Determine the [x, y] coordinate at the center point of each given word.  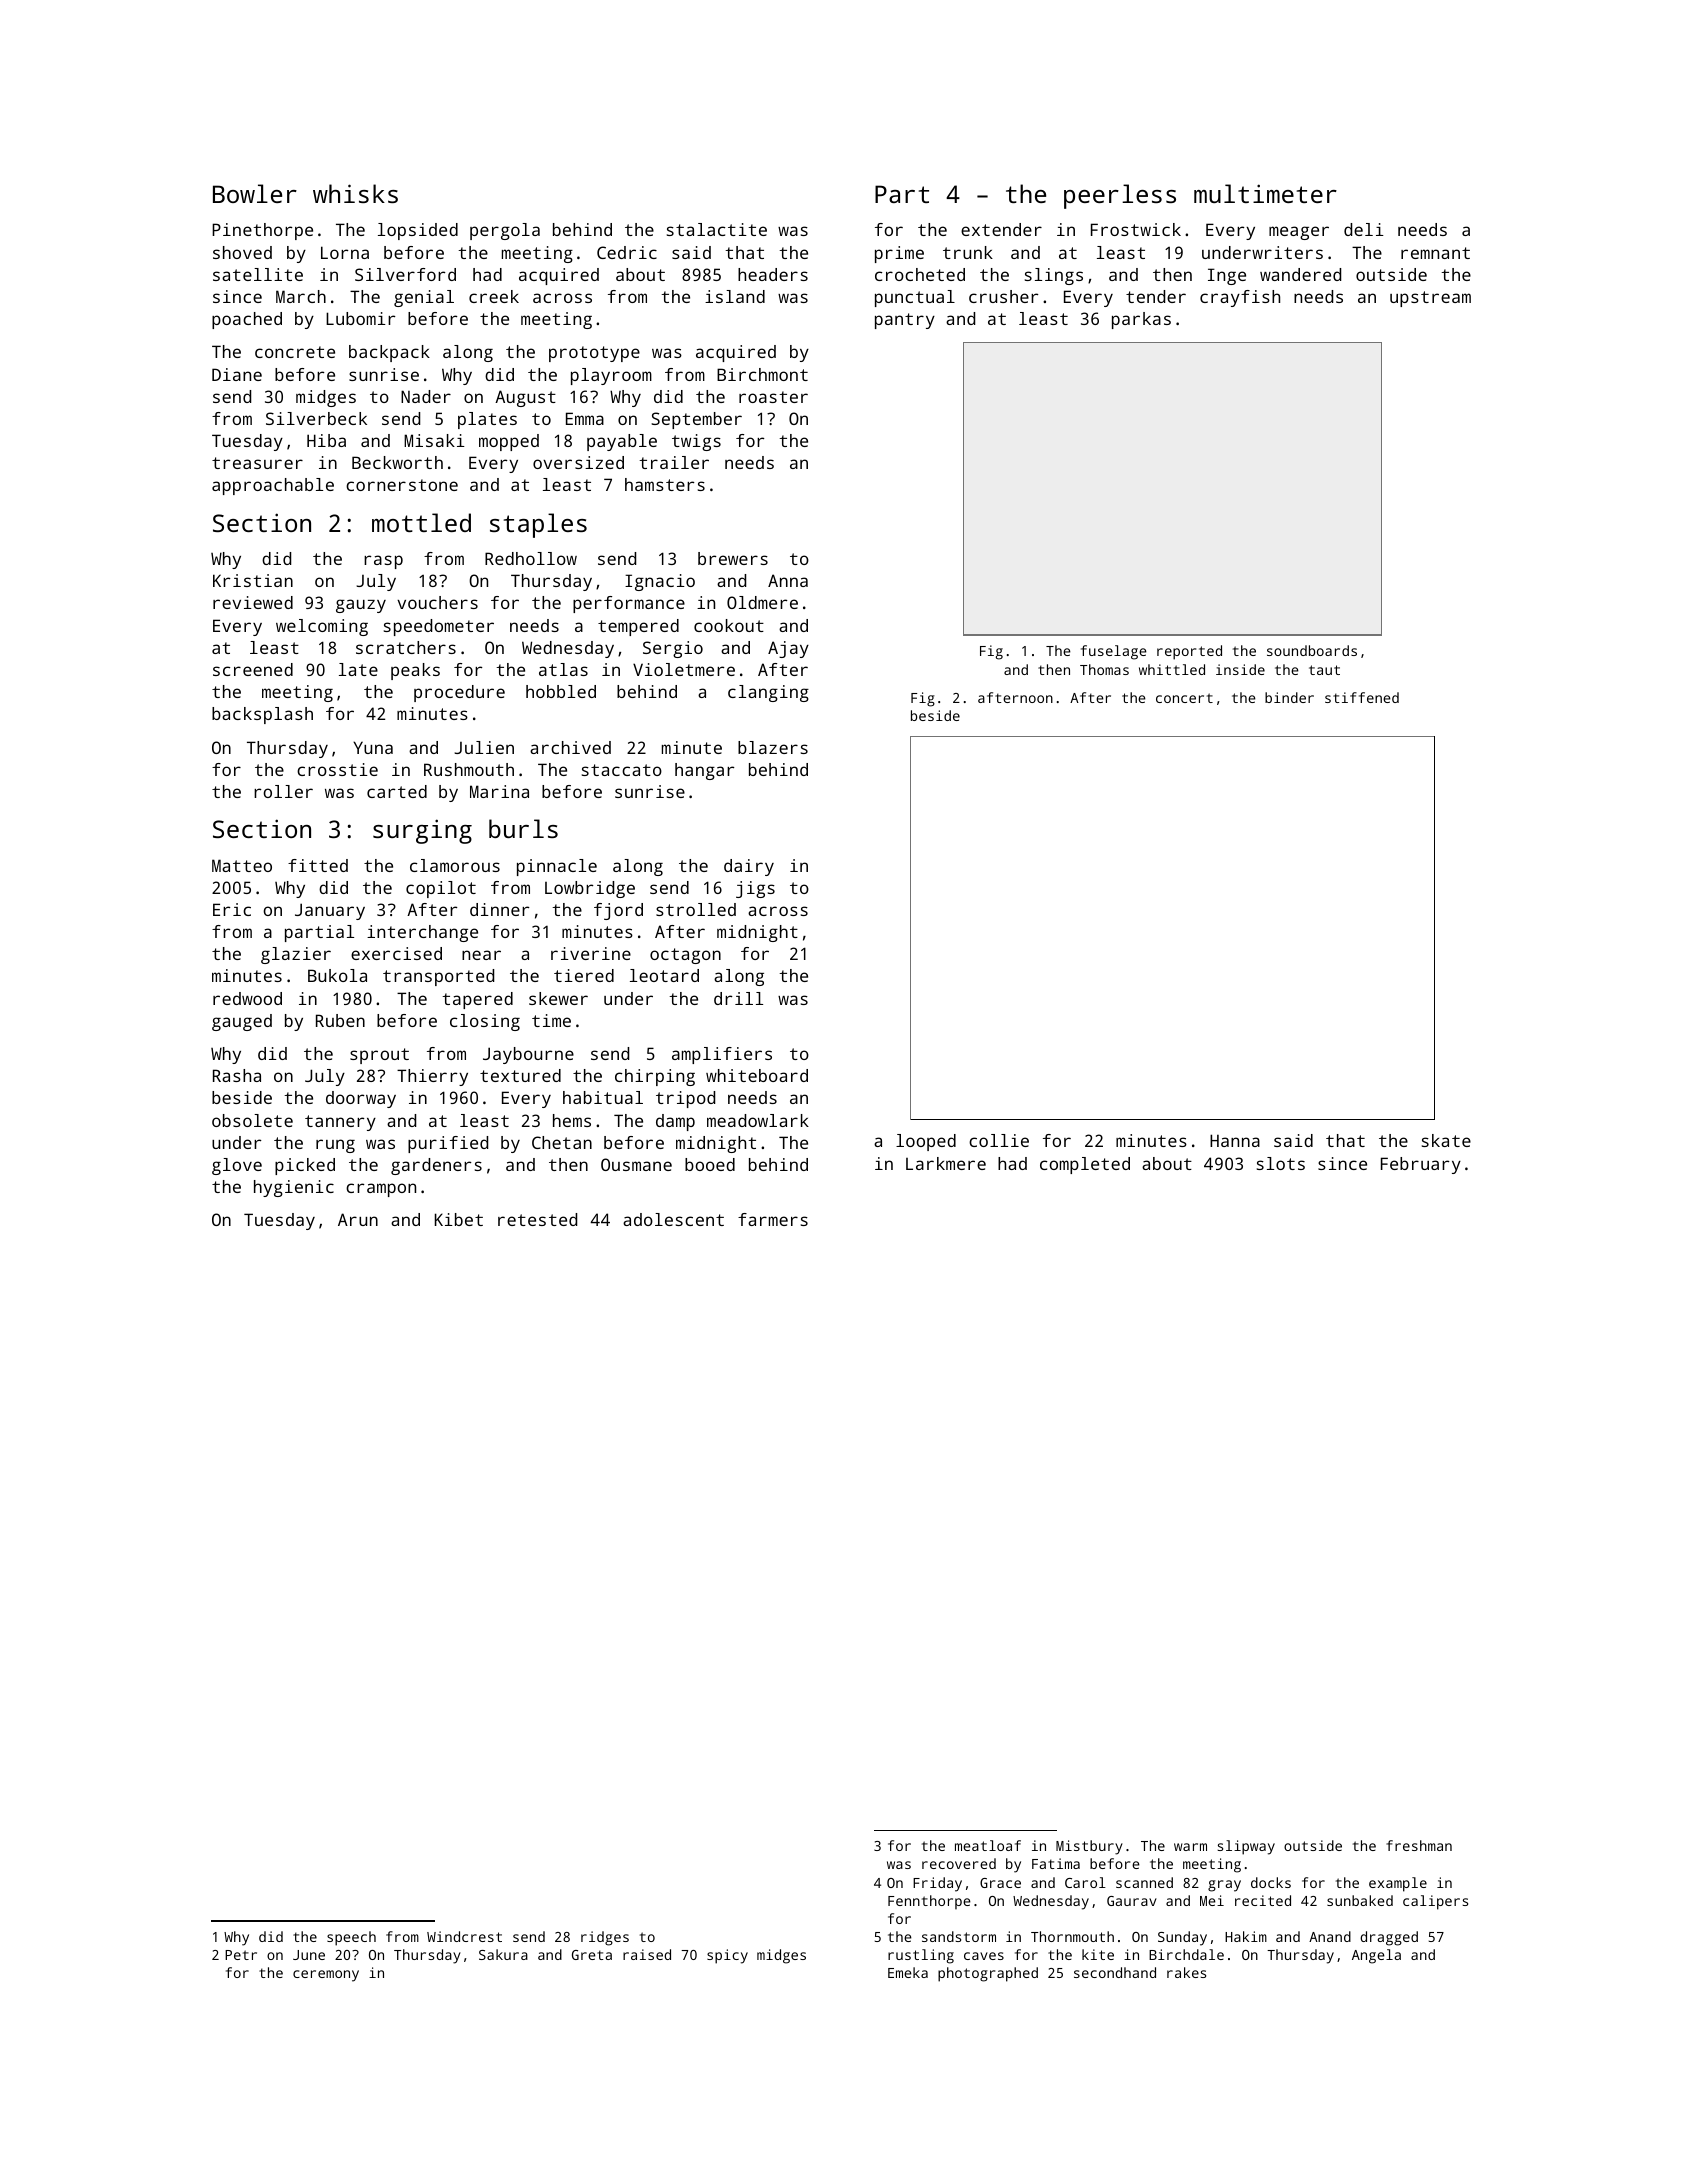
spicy [727, 1956]
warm [1190, 1847]
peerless [1120, 196]
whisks [355, 193]
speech [351, 1938]
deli [1364, 229]
